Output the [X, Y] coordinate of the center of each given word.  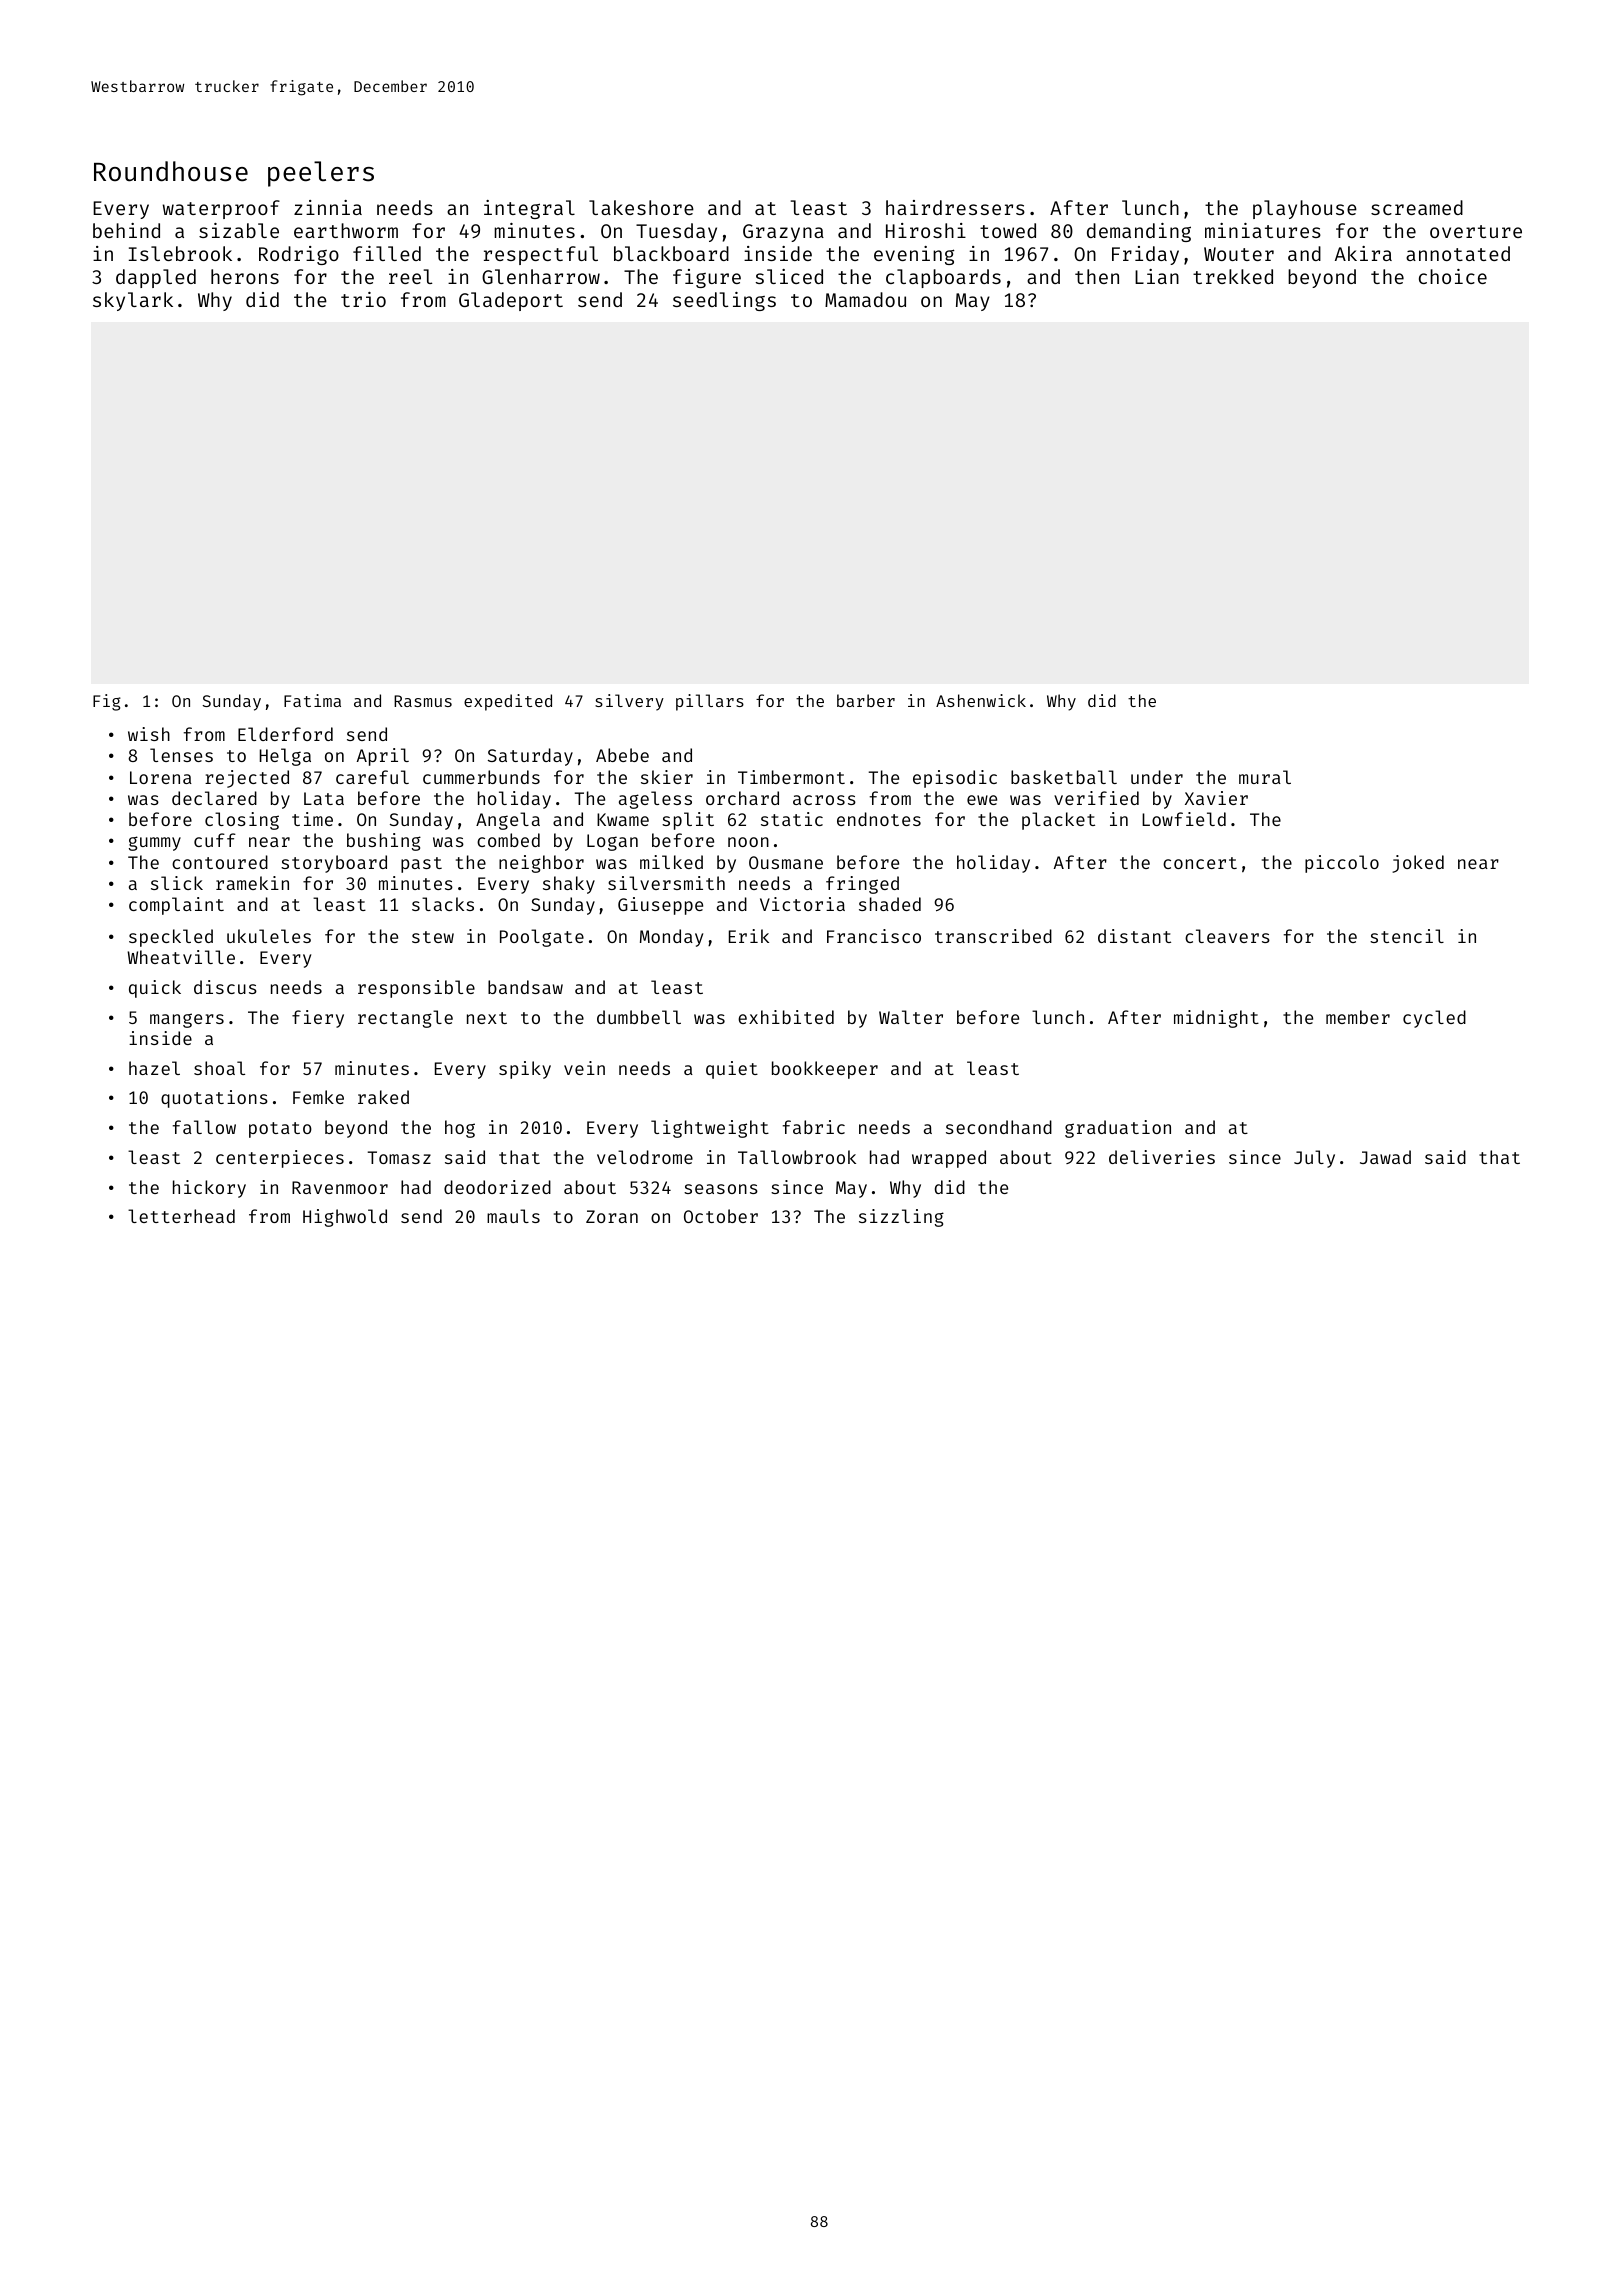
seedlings [724, 301]
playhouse [1305, 209]
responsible [416, 989]
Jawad [1385, 1157]
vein [584, 1068]
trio [363, 299]
